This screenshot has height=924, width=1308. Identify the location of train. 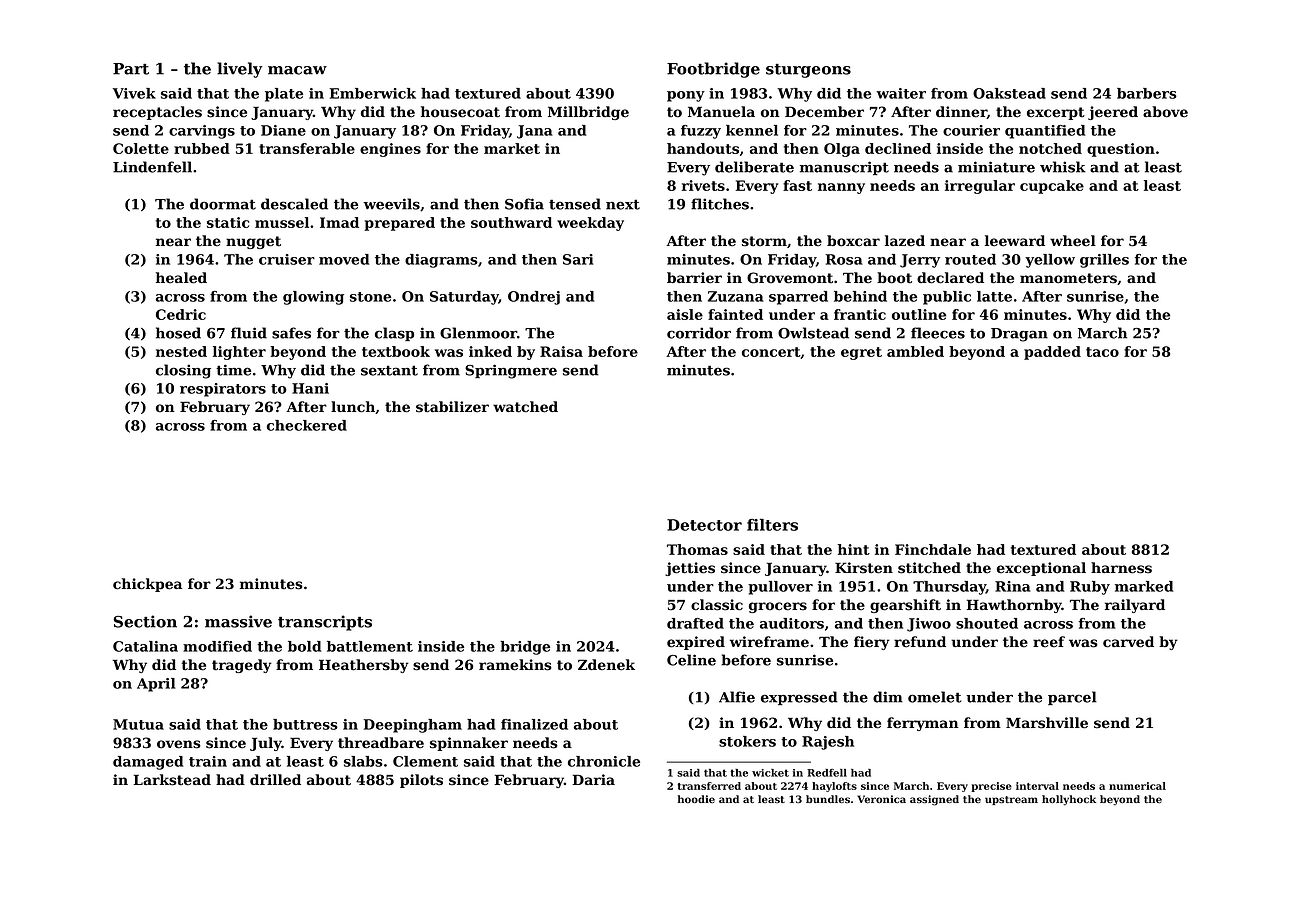
(208, 761).
